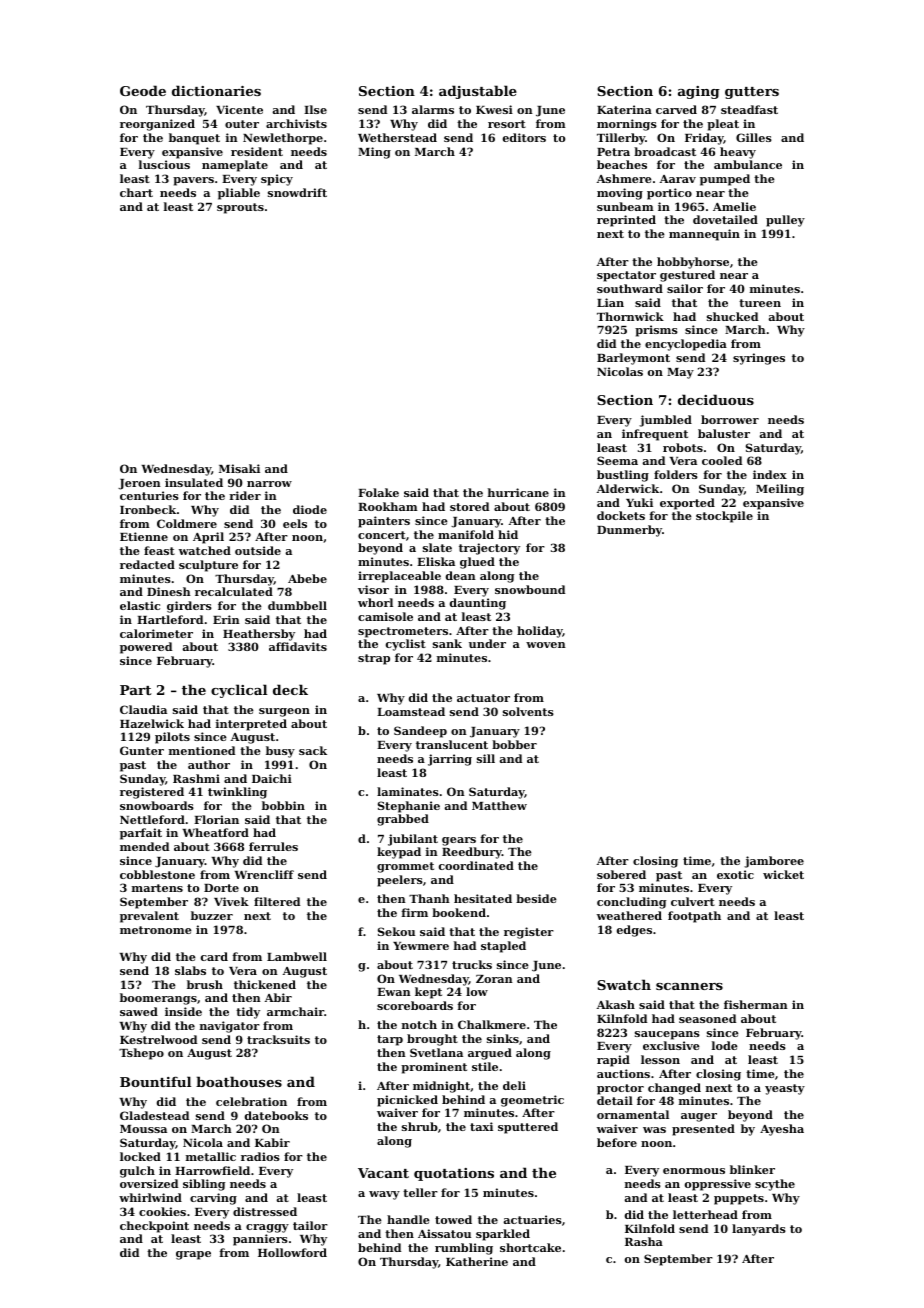 Image resolution: width=924 pixels, height=1308 pixels. I want to click on hurricane, so click(518, 492).
